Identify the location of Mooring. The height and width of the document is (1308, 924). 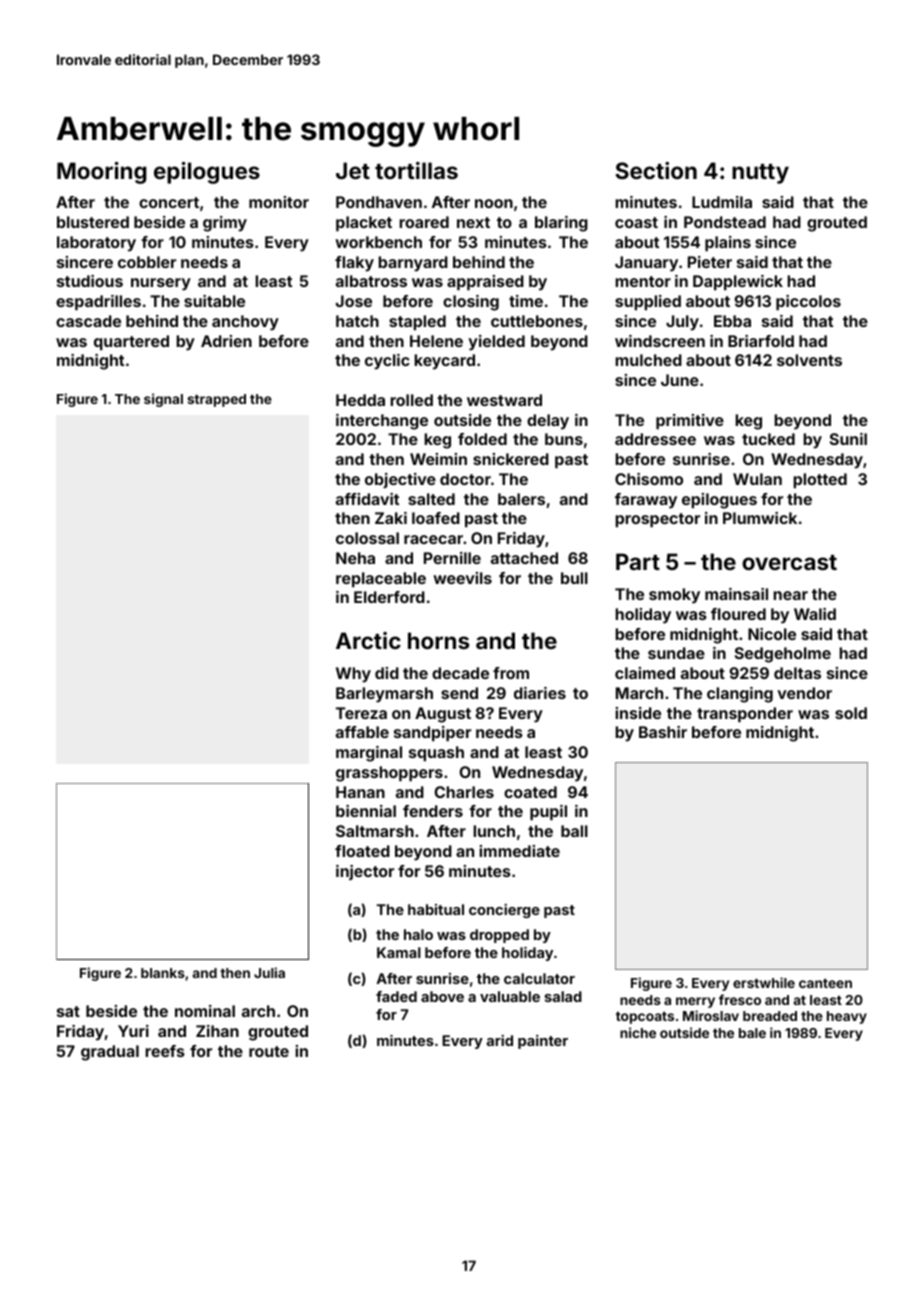
(102, 173).
